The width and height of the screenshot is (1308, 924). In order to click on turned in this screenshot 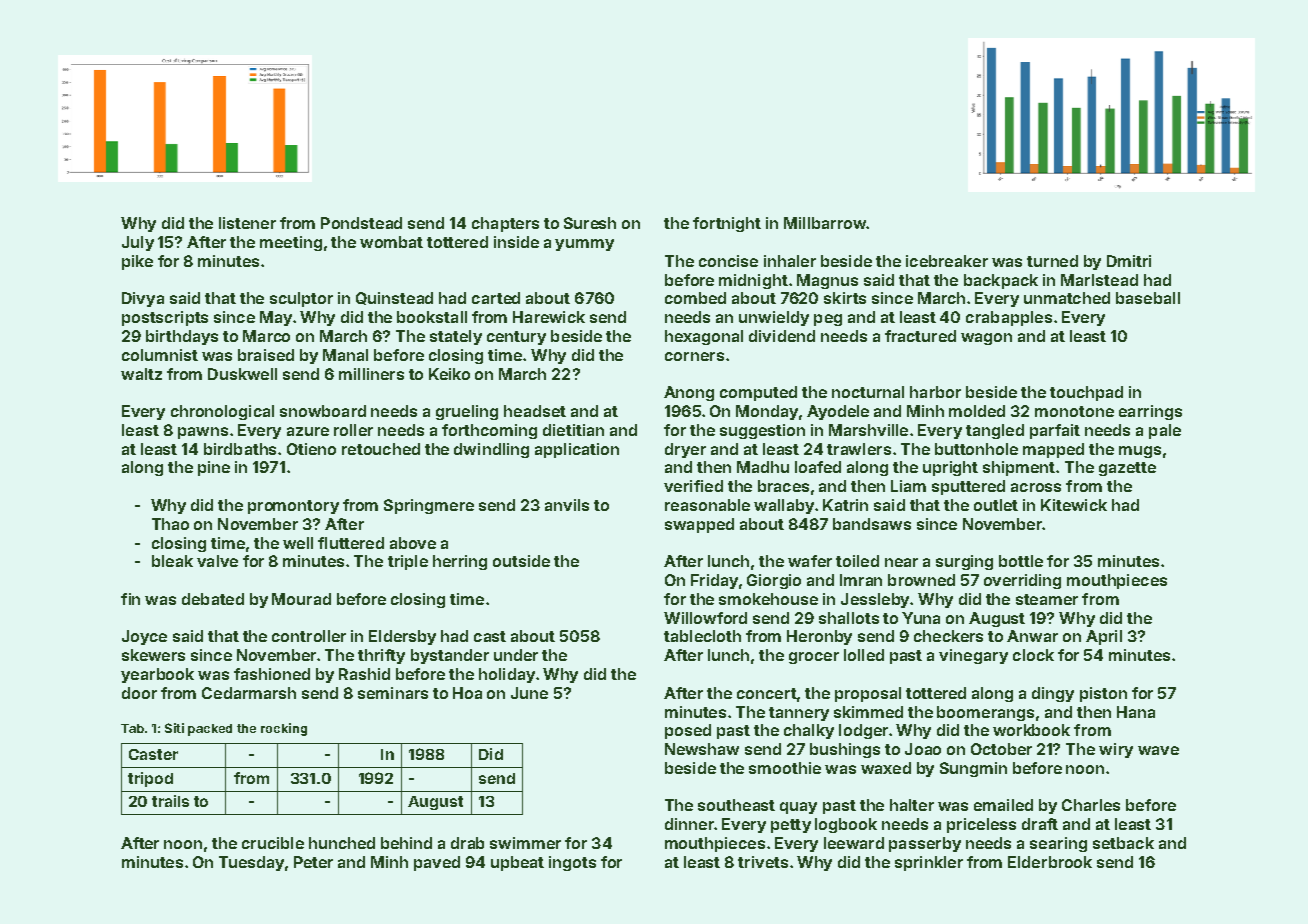, I will do `click(1052, 261)`.
